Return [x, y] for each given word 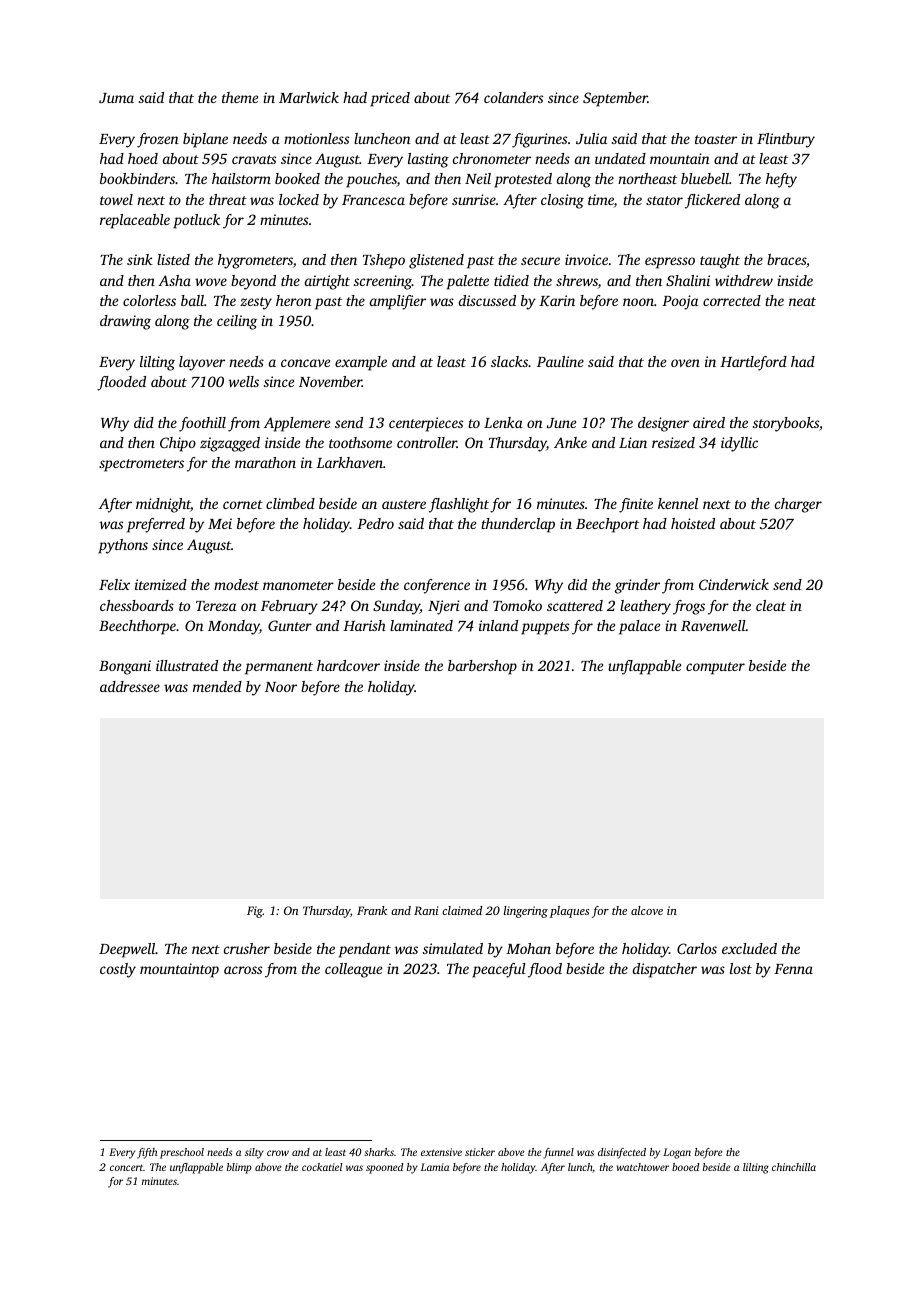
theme [240, 97]
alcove [647, 910]
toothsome [360, 442]
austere [404, 504]
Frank [372, 910]
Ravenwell [713, 625]
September [615, 99]
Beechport [607, 525]
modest [236, 584]
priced [390, 99]
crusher [247, 948]
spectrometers [141, 465]
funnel [558, 1153]
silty [254, 1153]
